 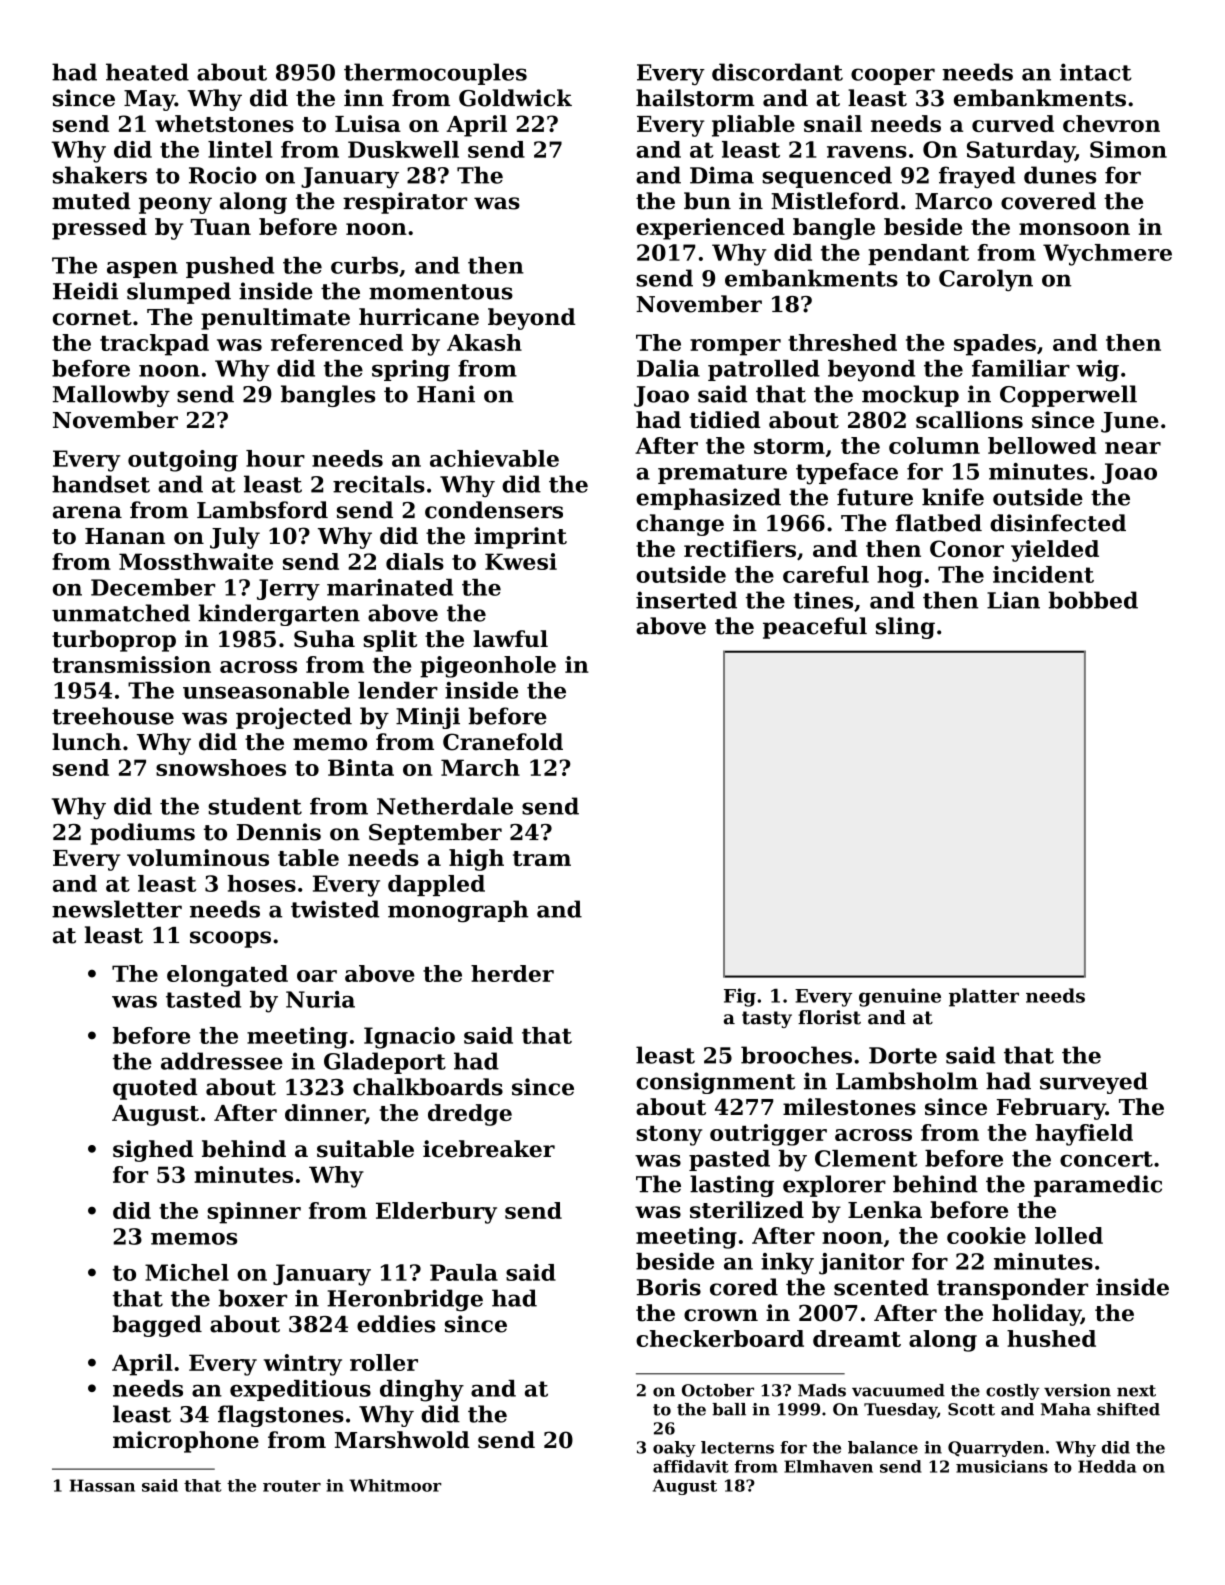 I want to click on tasted, so click(x=203, y=999).
